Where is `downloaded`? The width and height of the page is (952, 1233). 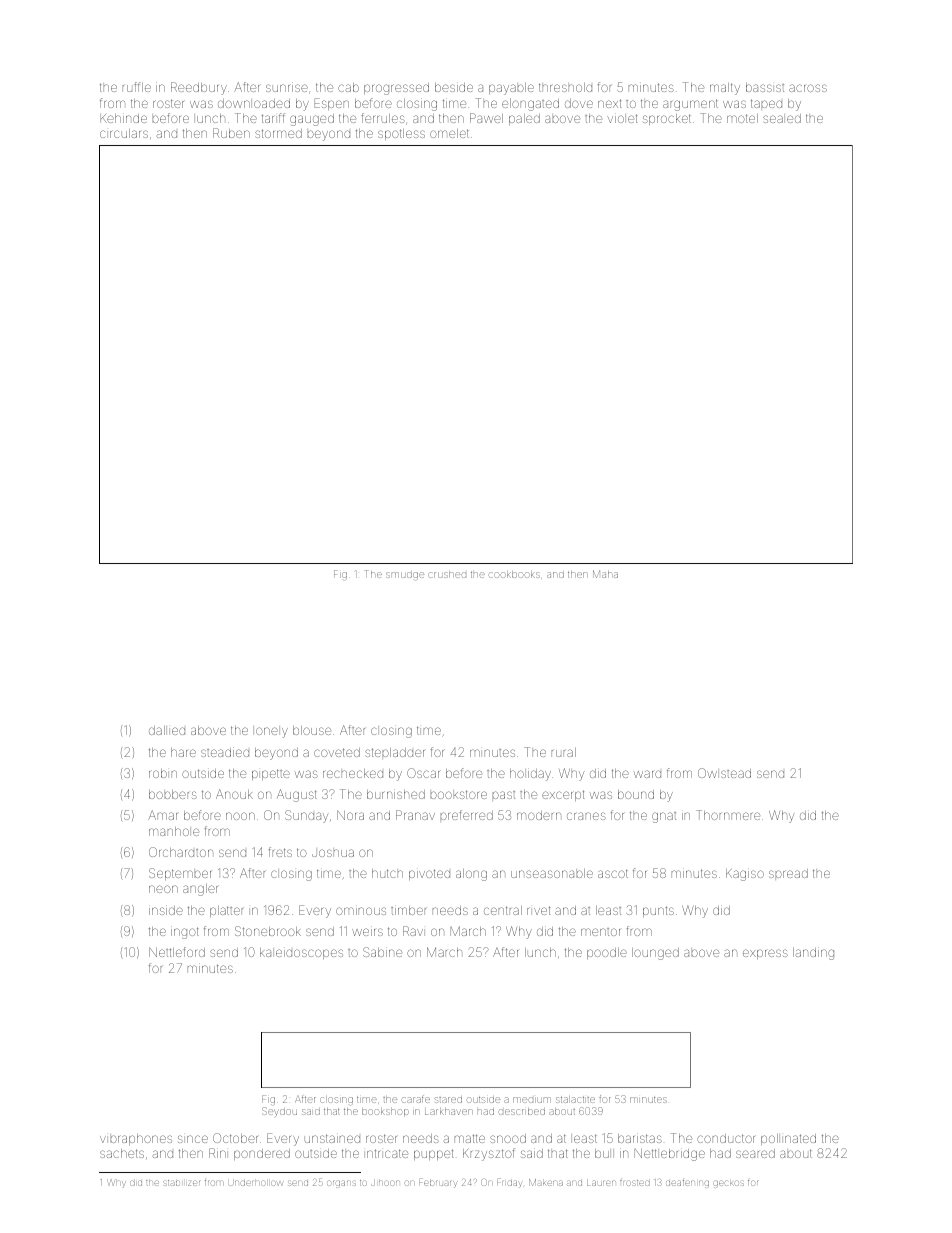
downloaded is located at coordinates (254, 103).
